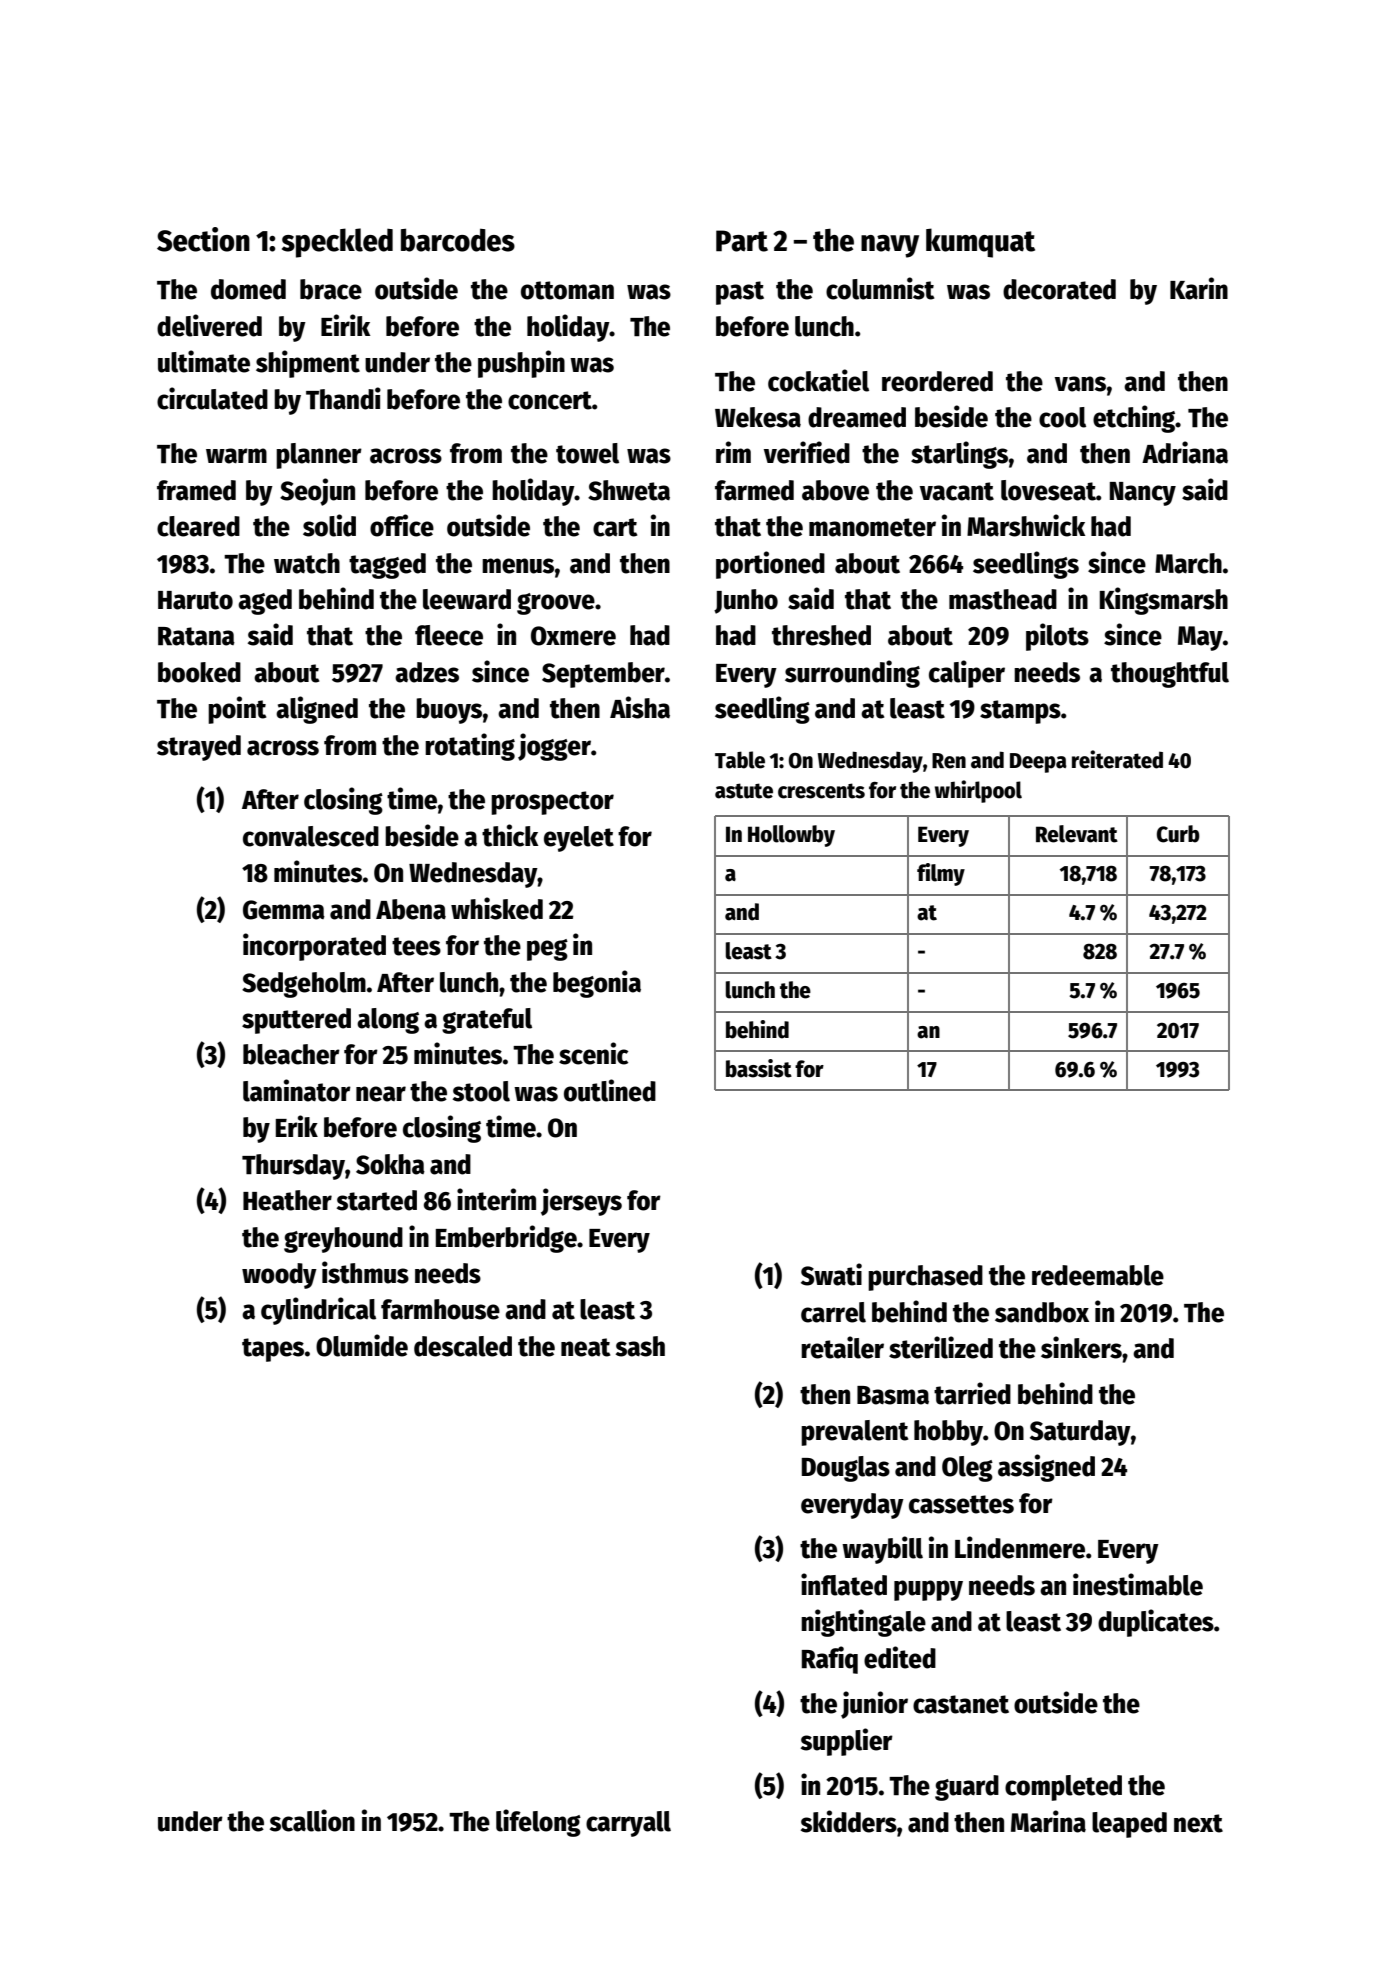 The image size is (1386, 1969). Describe the element at coordinates (377, 1200) in the document. I see `started` at that location.
